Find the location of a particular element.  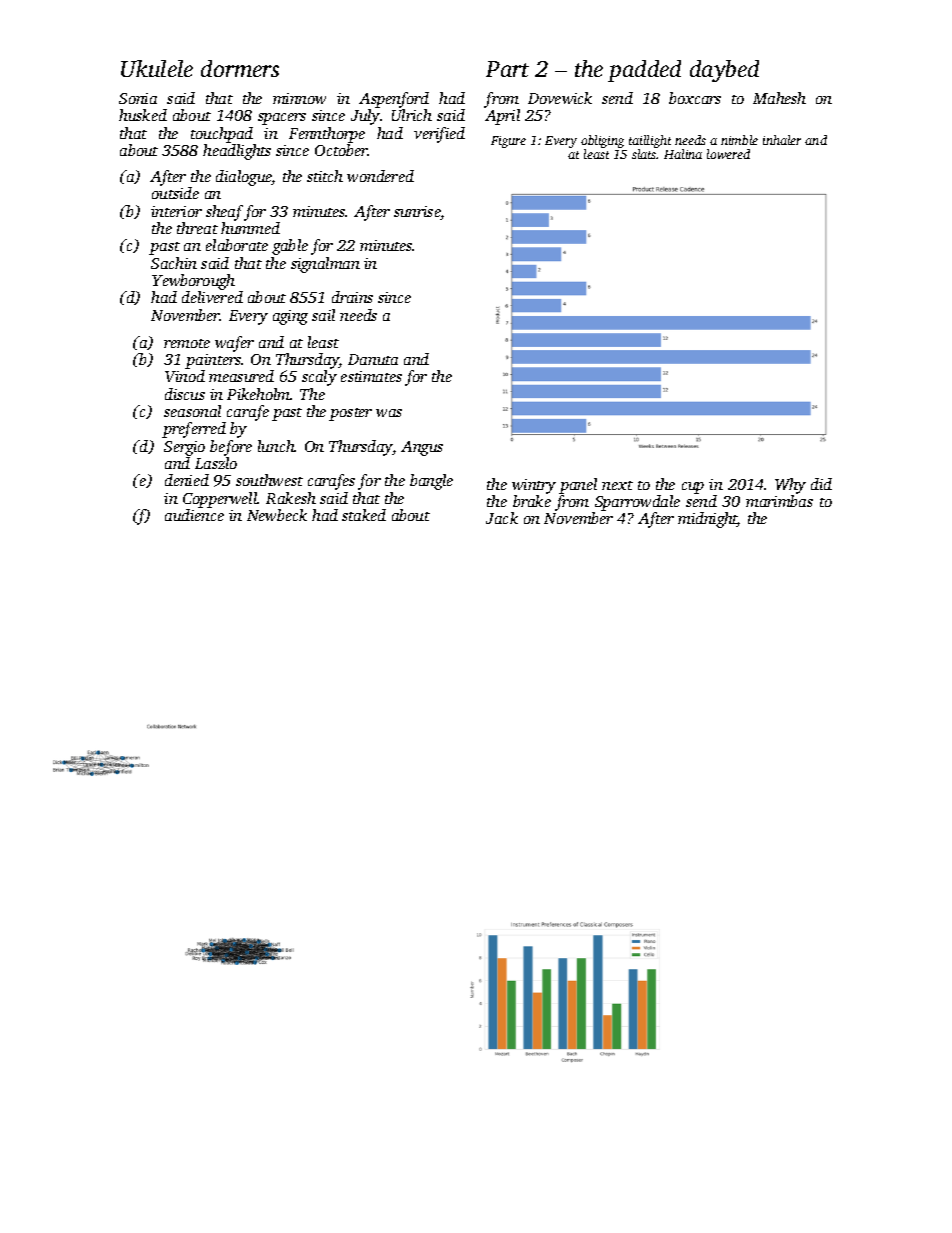

dormers is located at coordinates (240, 68).
